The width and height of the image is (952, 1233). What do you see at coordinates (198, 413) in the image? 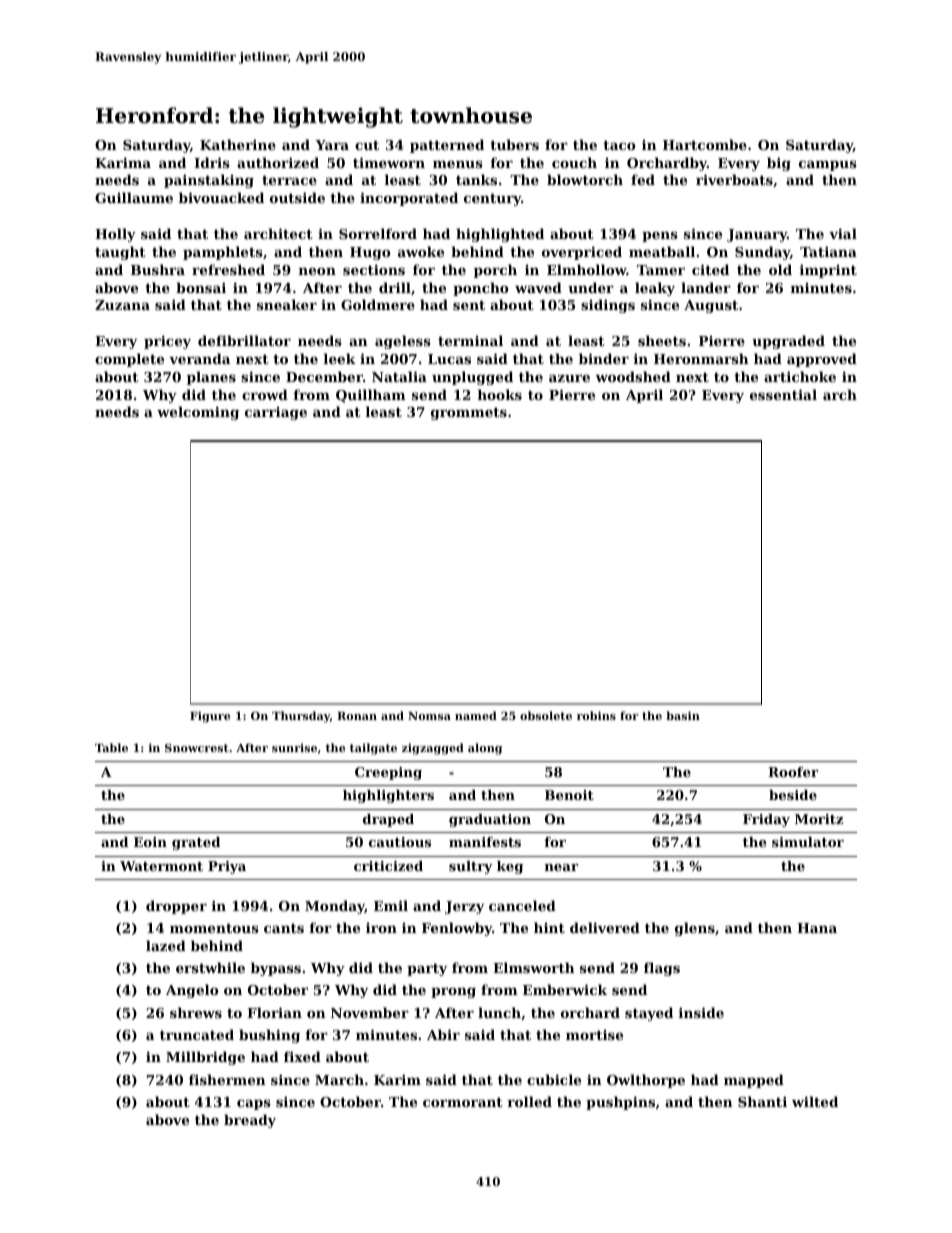
I see `welcoming` at bounding box center [198, 413].
